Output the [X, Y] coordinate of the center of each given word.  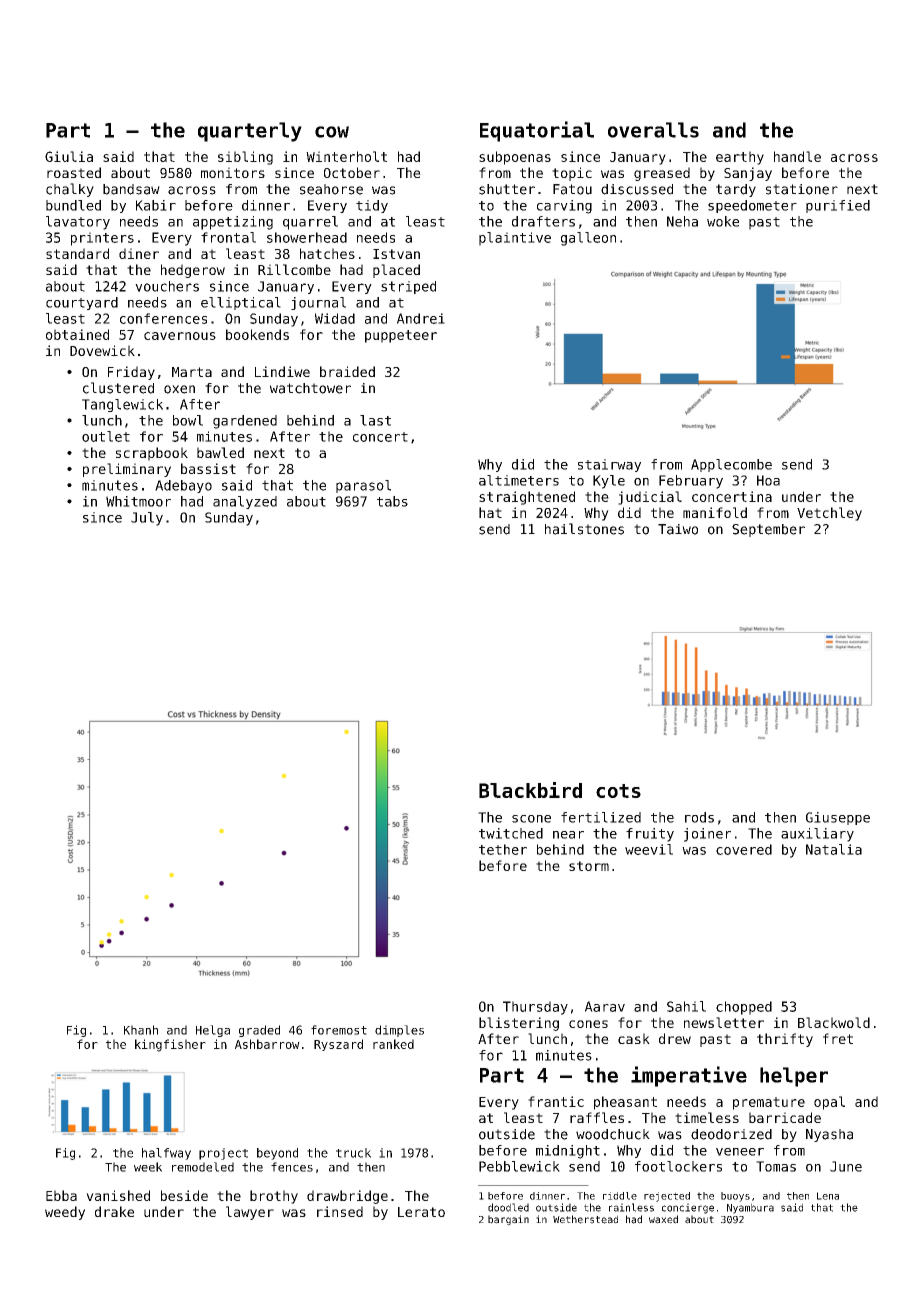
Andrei [421, 318]
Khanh [141, 1030]
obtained [77, 334]
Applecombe [731, 465]
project [223, 1154]
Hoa [768, 480]
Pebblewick [519, 1166]
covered [744, 849]
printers [102, 239]
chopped [744, 1008]
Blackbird [530, 790]
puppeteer [401, 336]
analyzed [245, 502]
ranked [393, 1044]
